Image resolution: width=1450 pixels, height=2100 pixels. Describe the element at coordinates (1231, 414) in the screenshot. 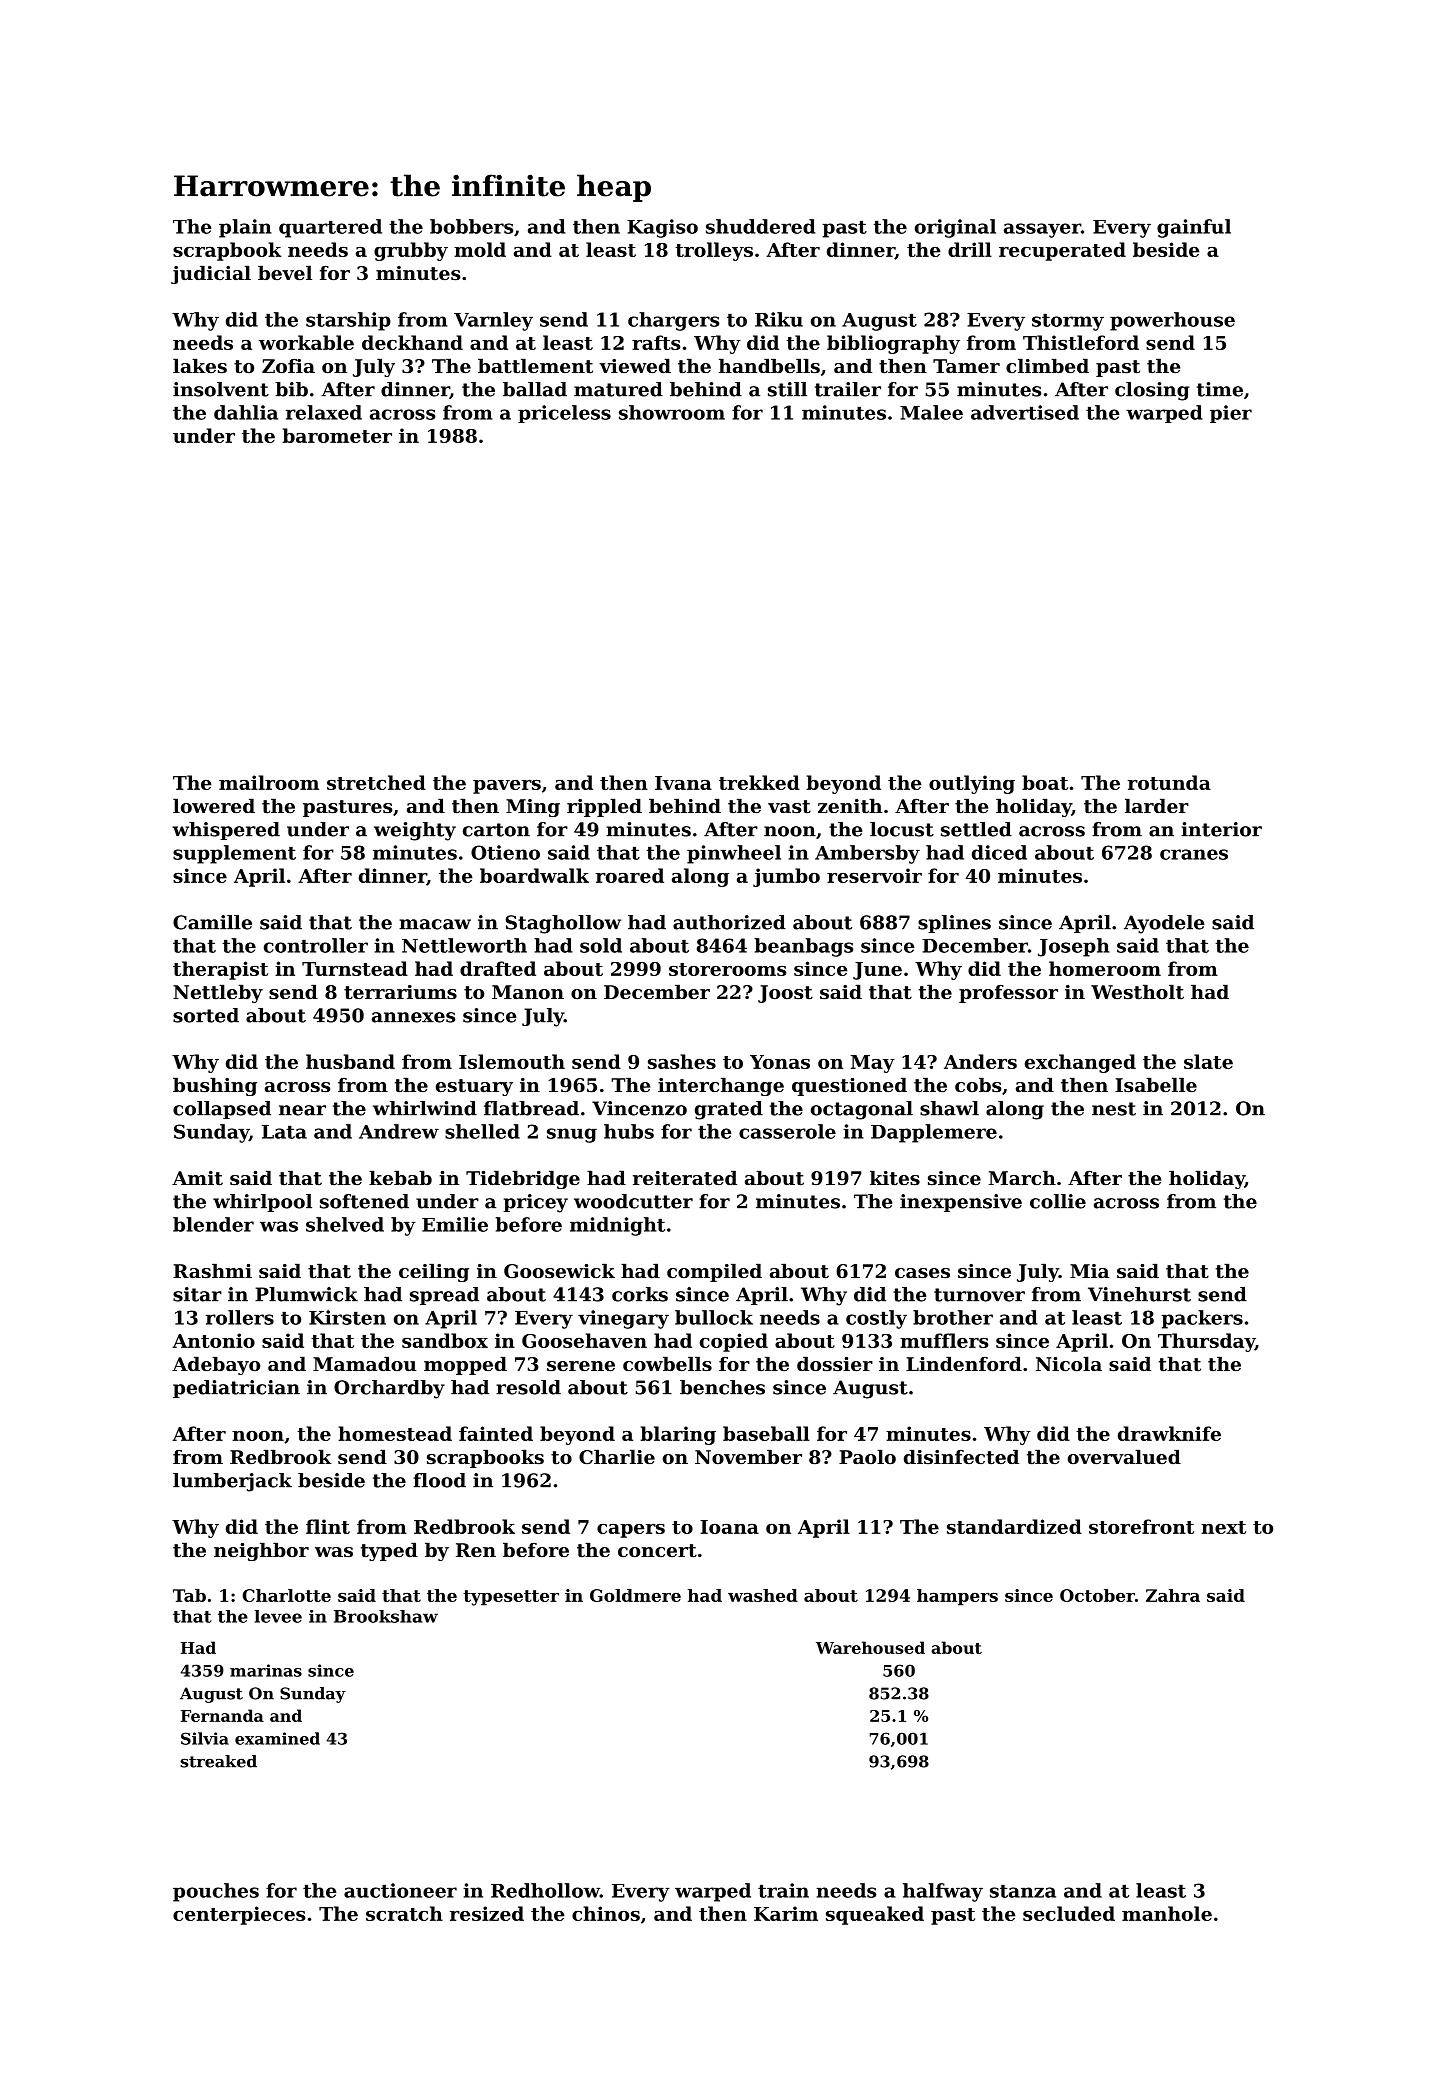

I see `pier` at that location.
